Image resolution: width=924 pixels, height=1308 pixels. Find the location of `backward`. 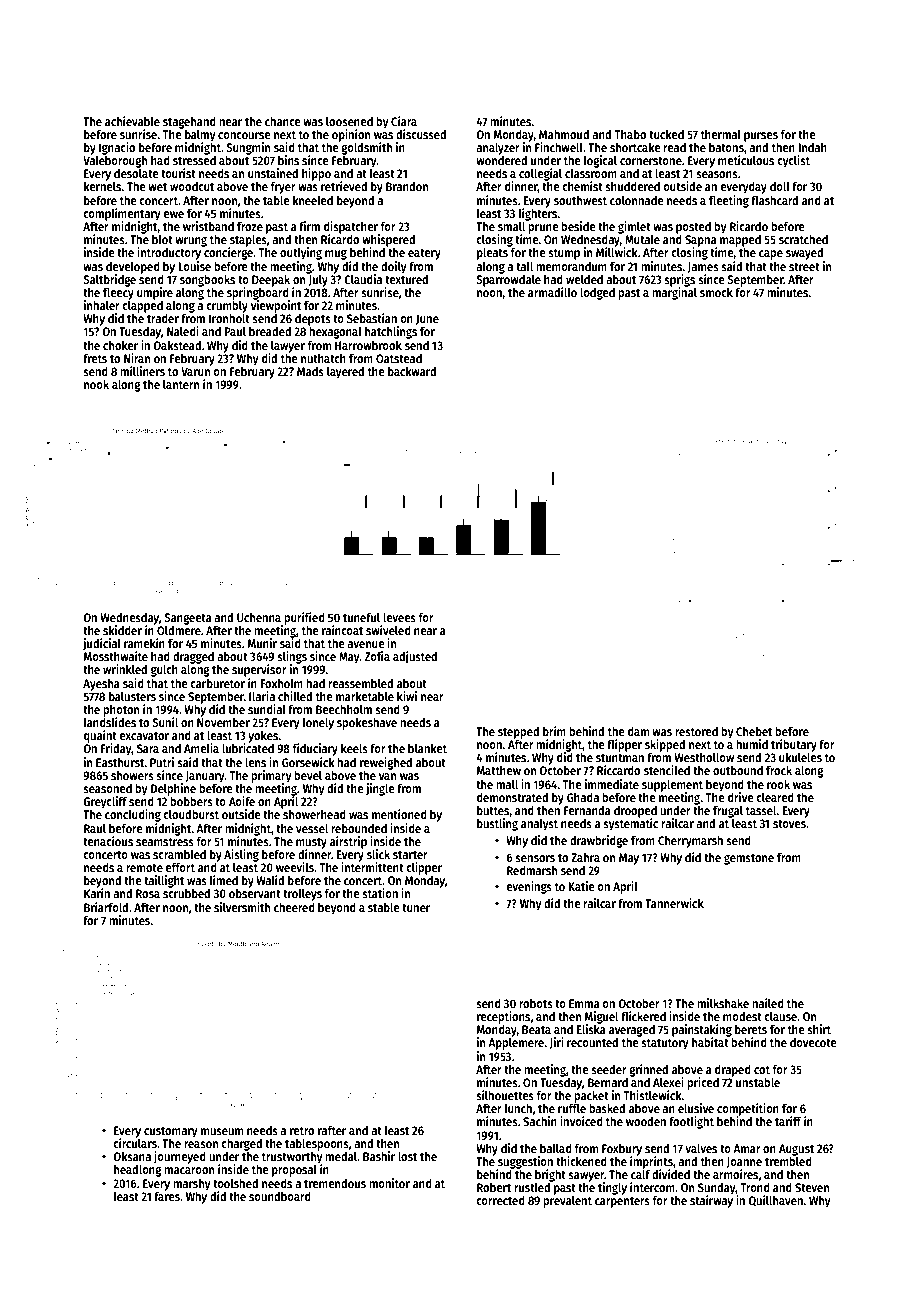

backward is located at coordinates (412, 371).
